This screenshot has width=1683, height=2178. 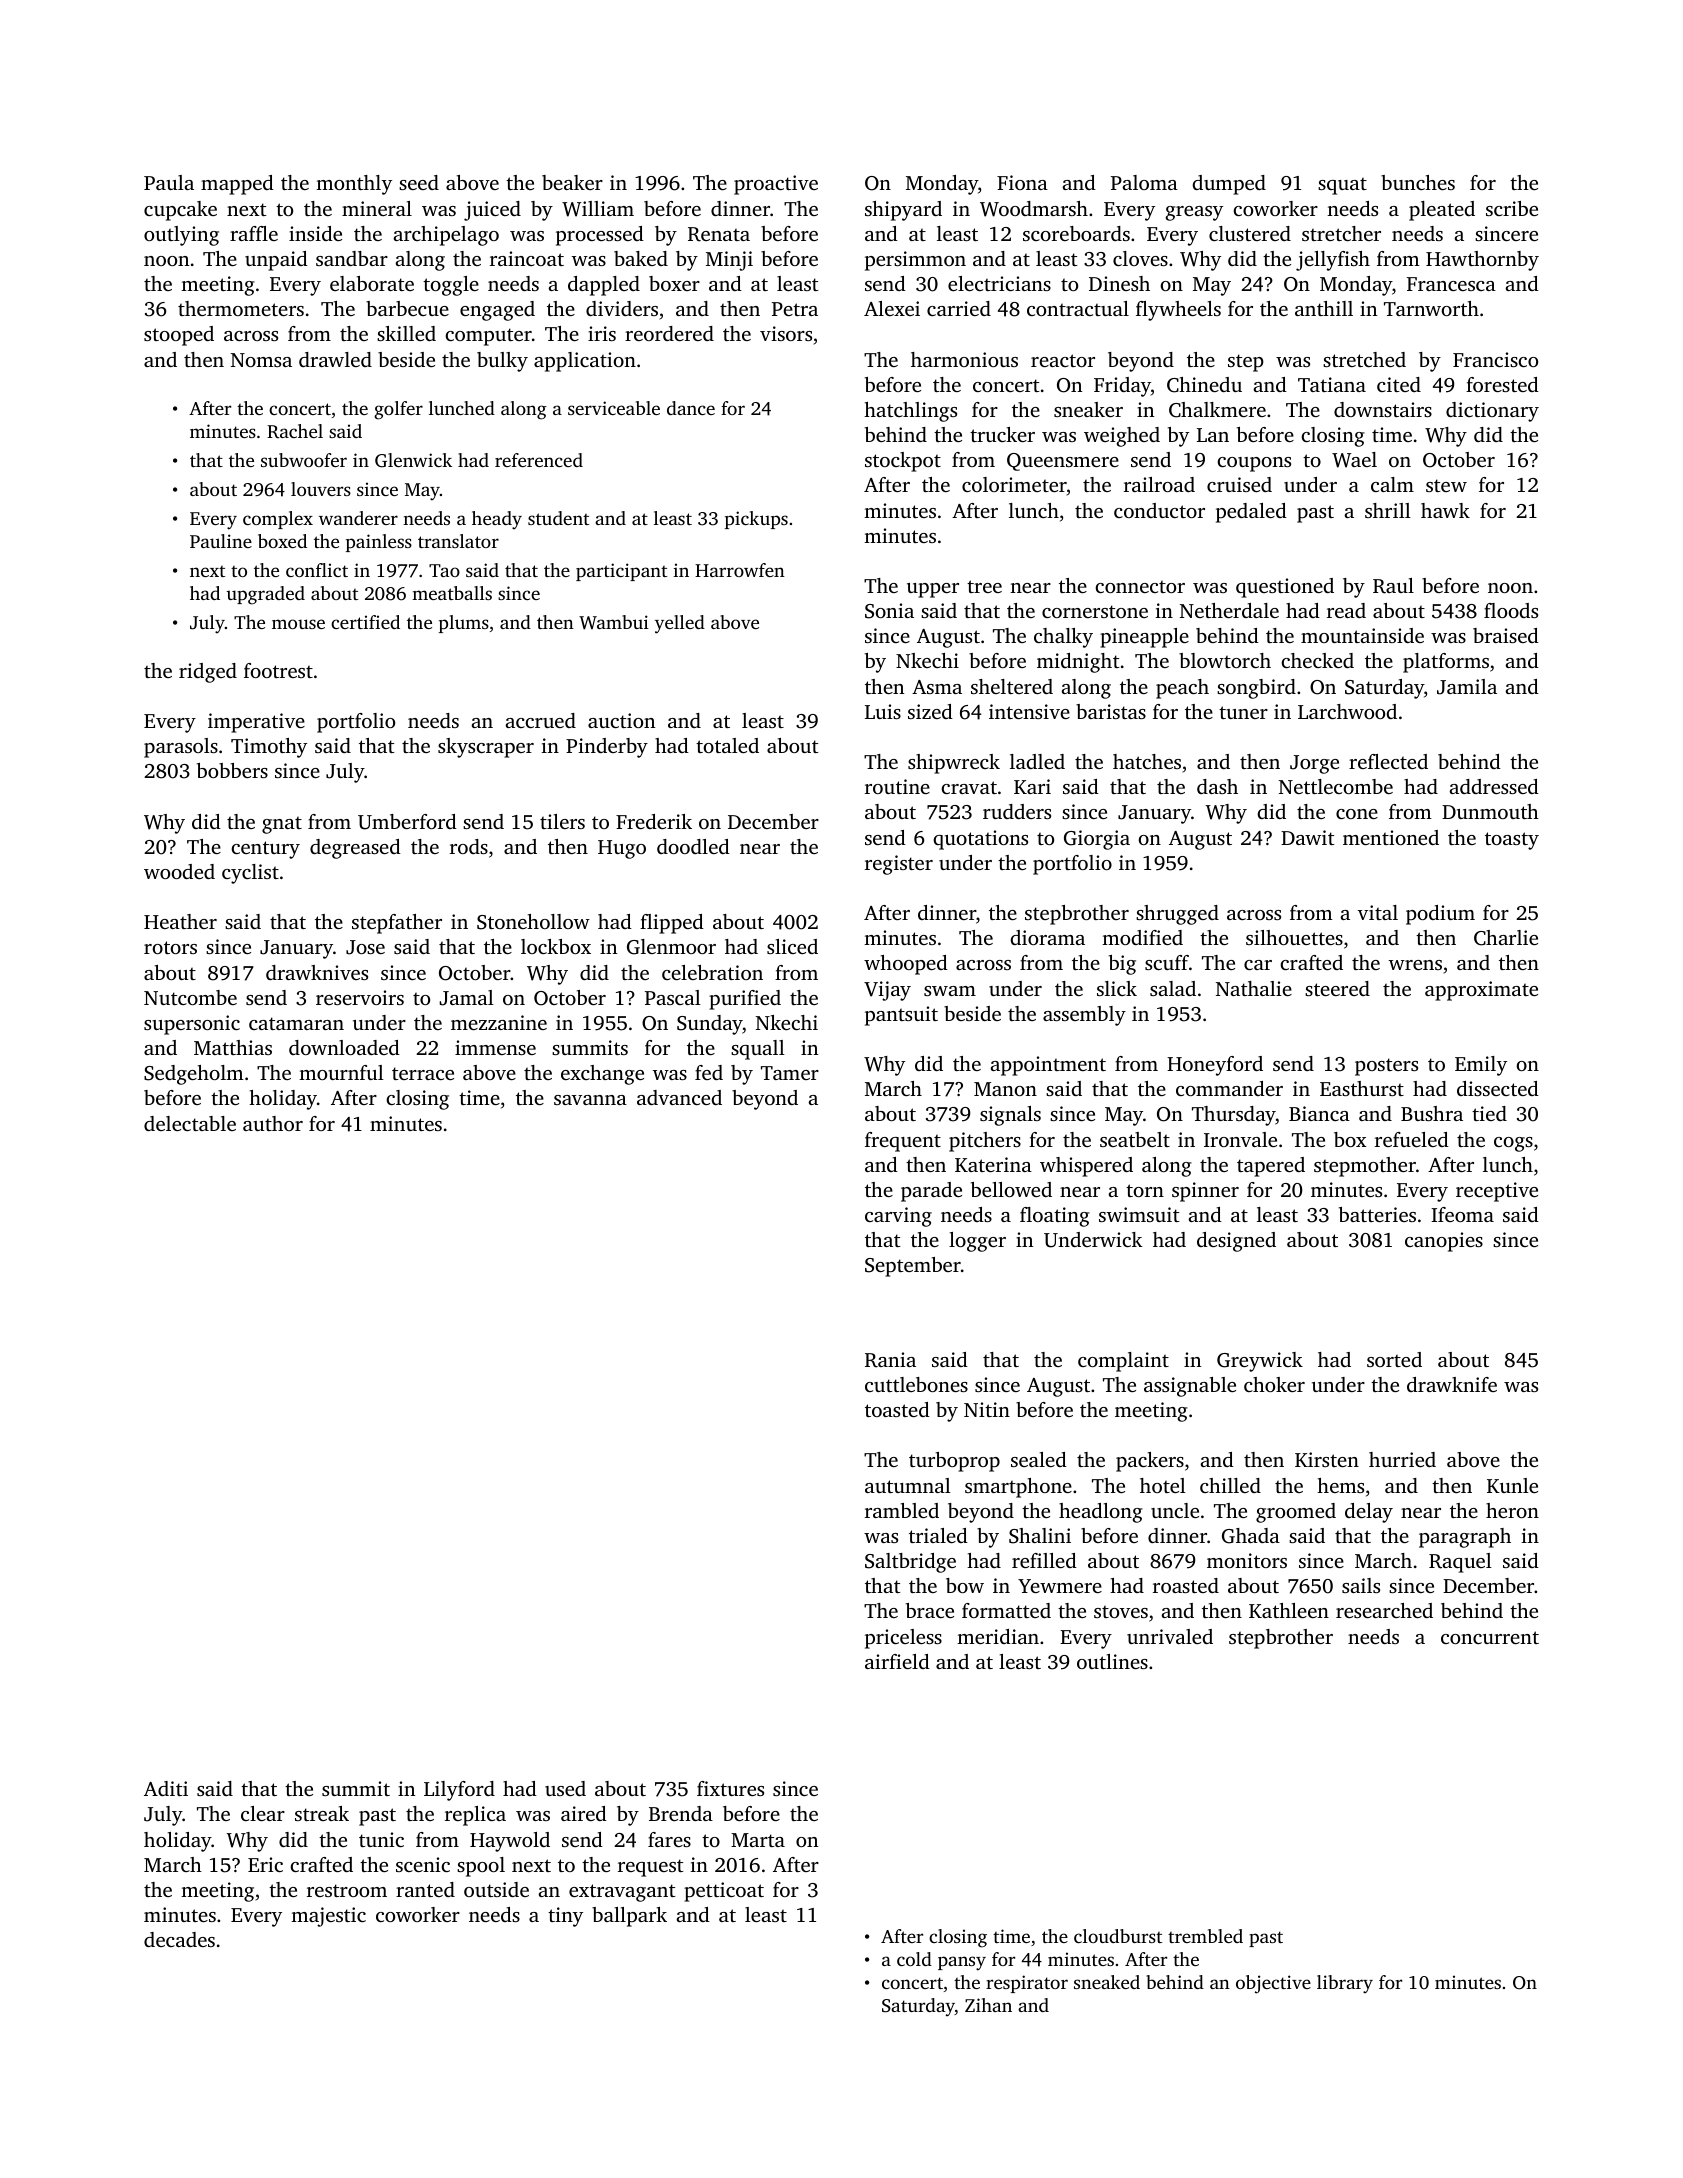 I want to click on cold, so click(x=914, y=1959).
